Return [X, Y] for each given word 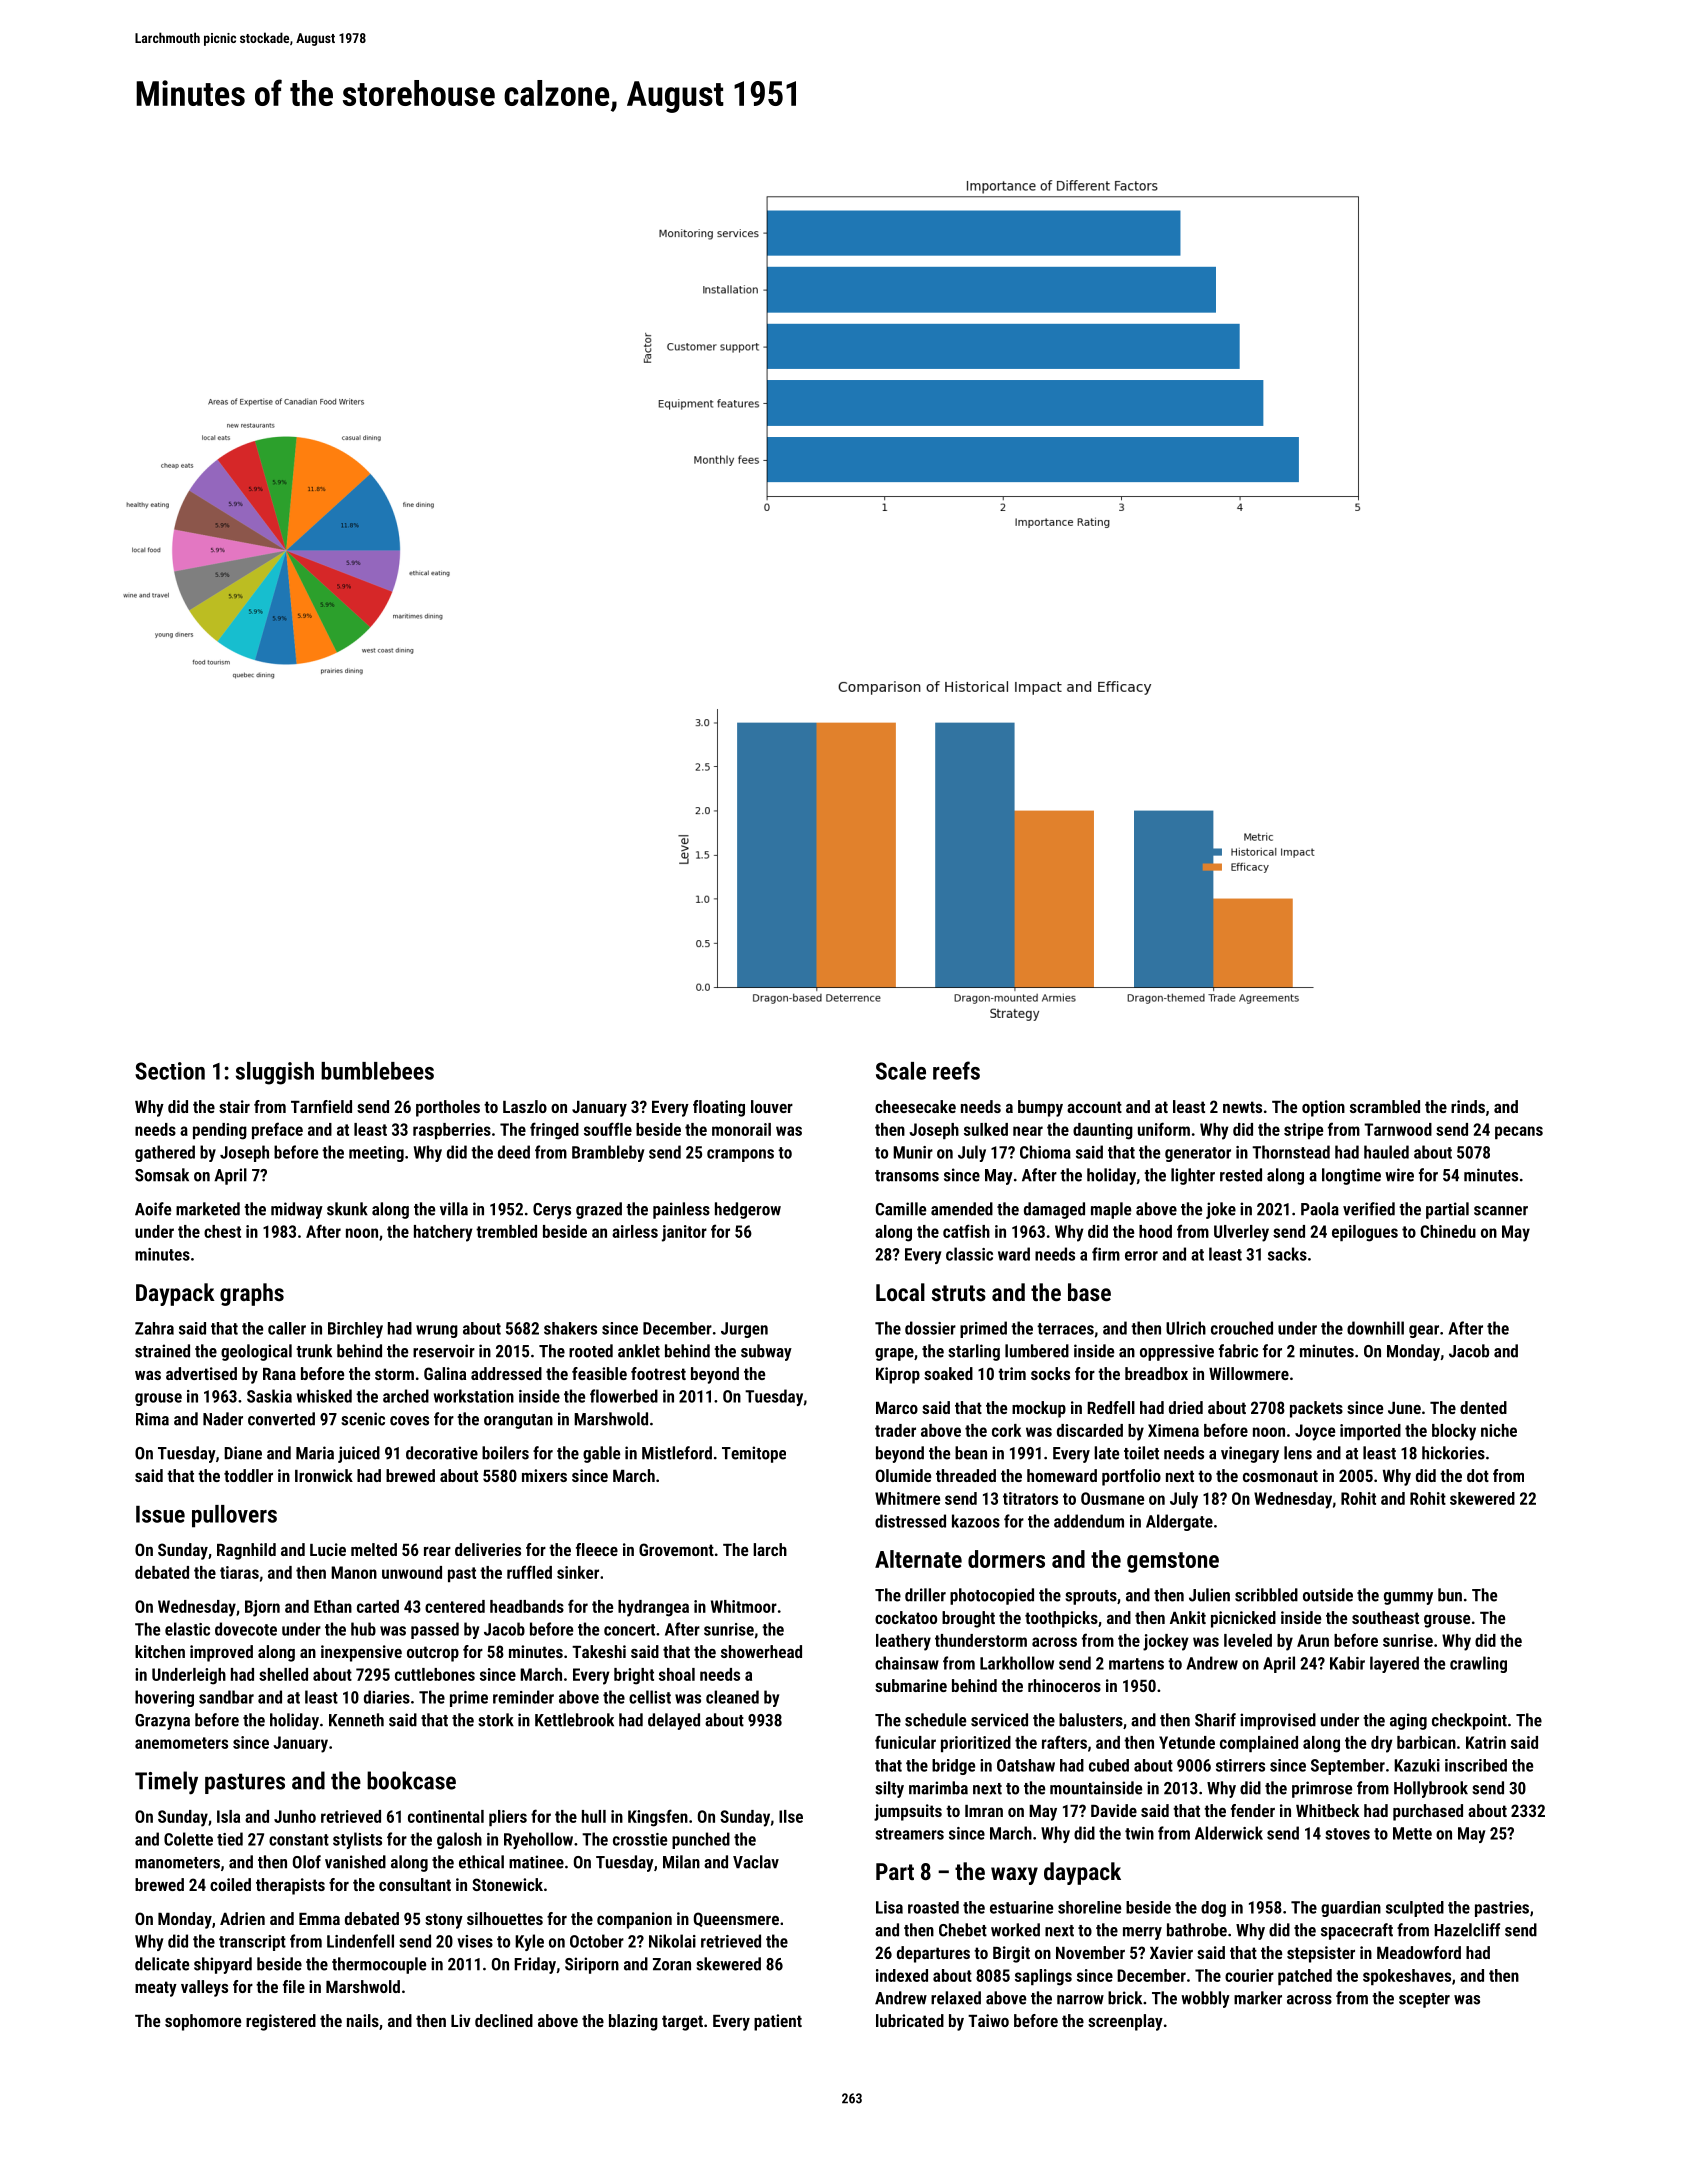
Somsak [162, 1175]
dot [1478, 1475]
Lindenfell [360, 1941]
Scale [901, 1071]
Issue [160, 1514]
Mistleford [677, 1453]
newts [1242, 1107]
